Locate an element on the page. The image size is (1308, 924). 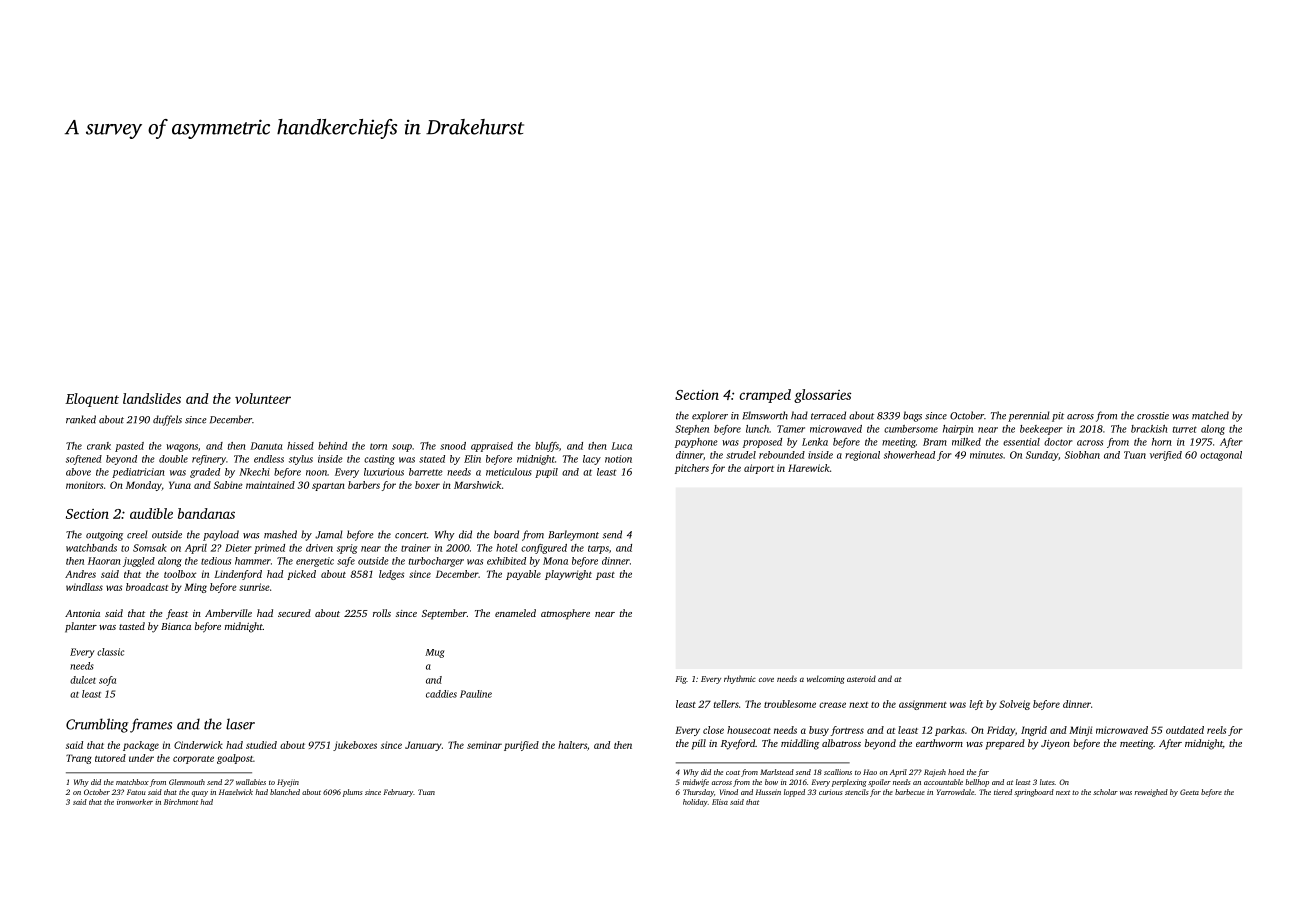
notion is located at coordinates (618, 459).
